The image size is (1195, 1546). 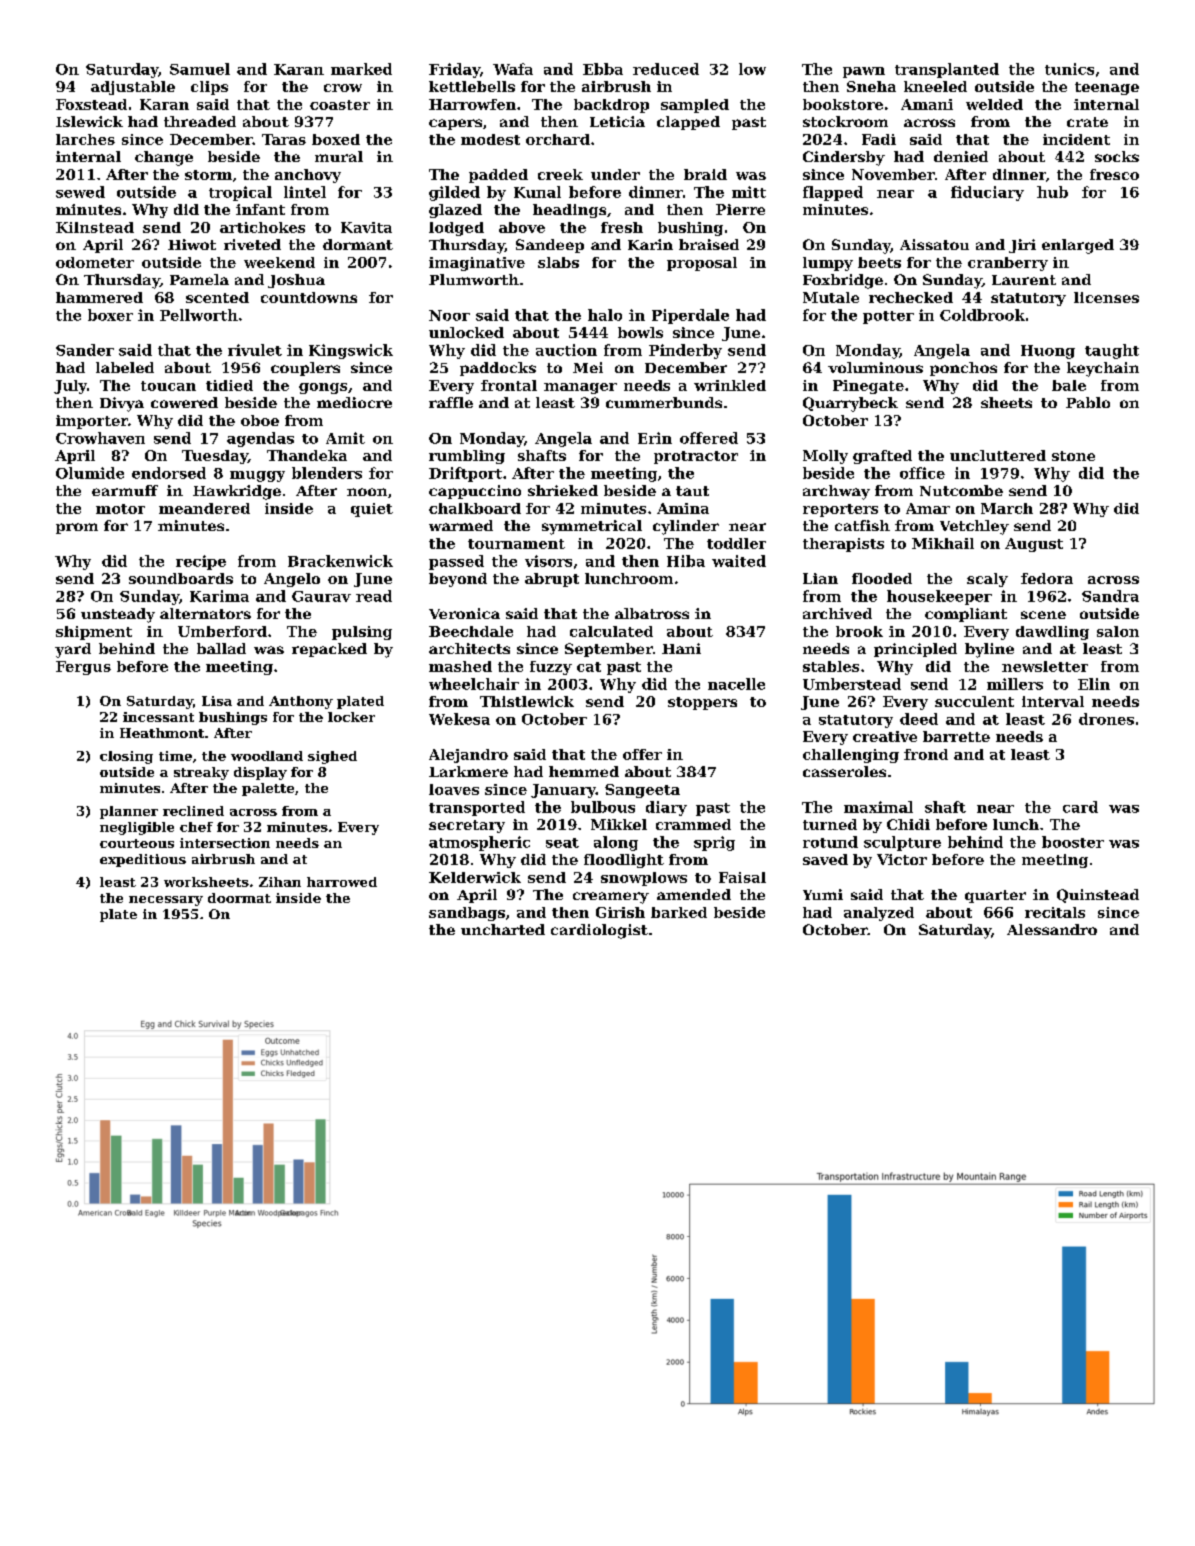 What do you see at coordinates (479, 843) in the screenshot?
I see `atmospheric` at bounding box center [479, 843].
